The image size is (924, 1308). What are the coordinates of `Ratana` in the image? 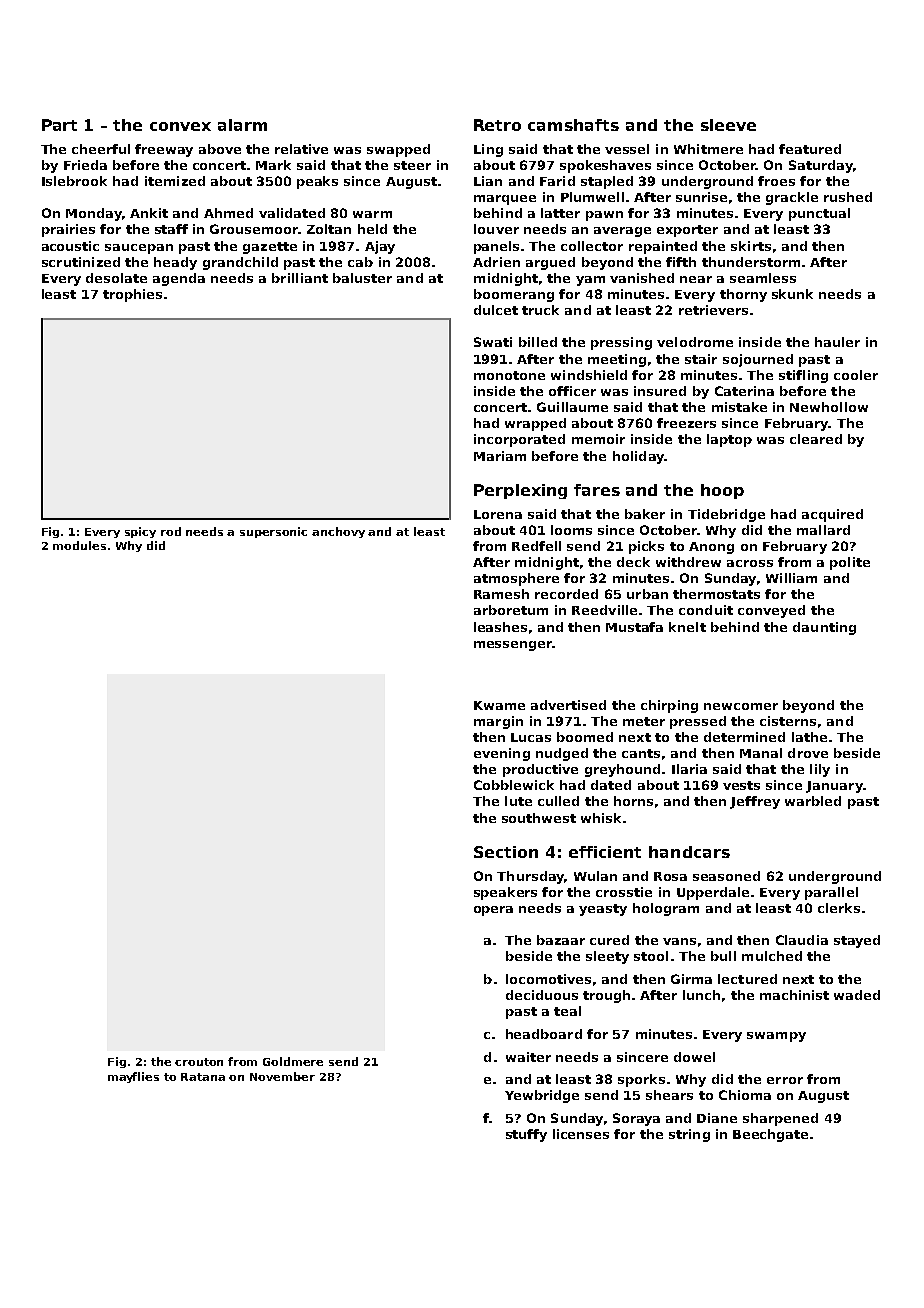 It's located at (203, 1077).
